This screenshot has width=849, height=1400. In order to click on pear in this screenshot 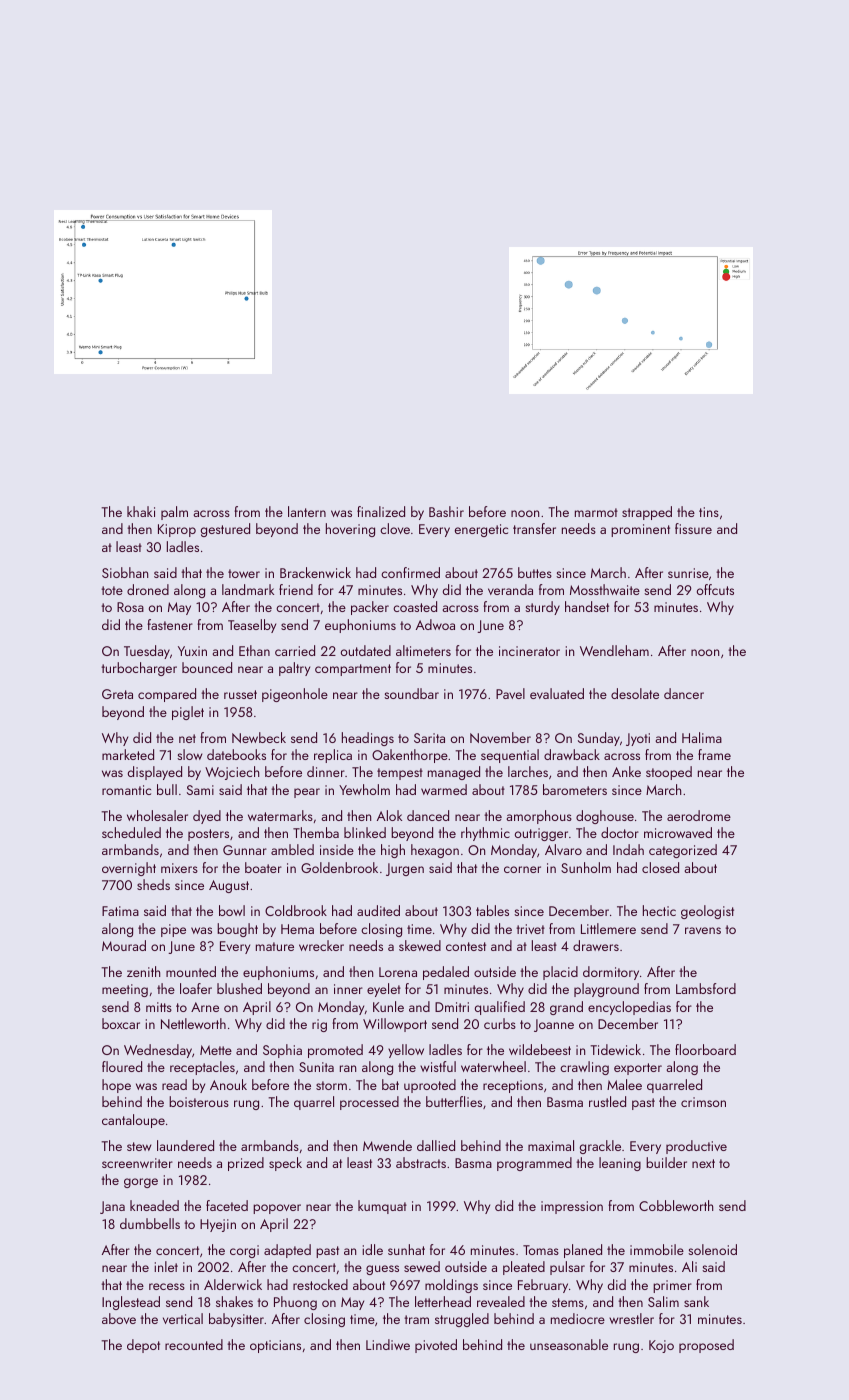, I will do `click(307, 793)`.
